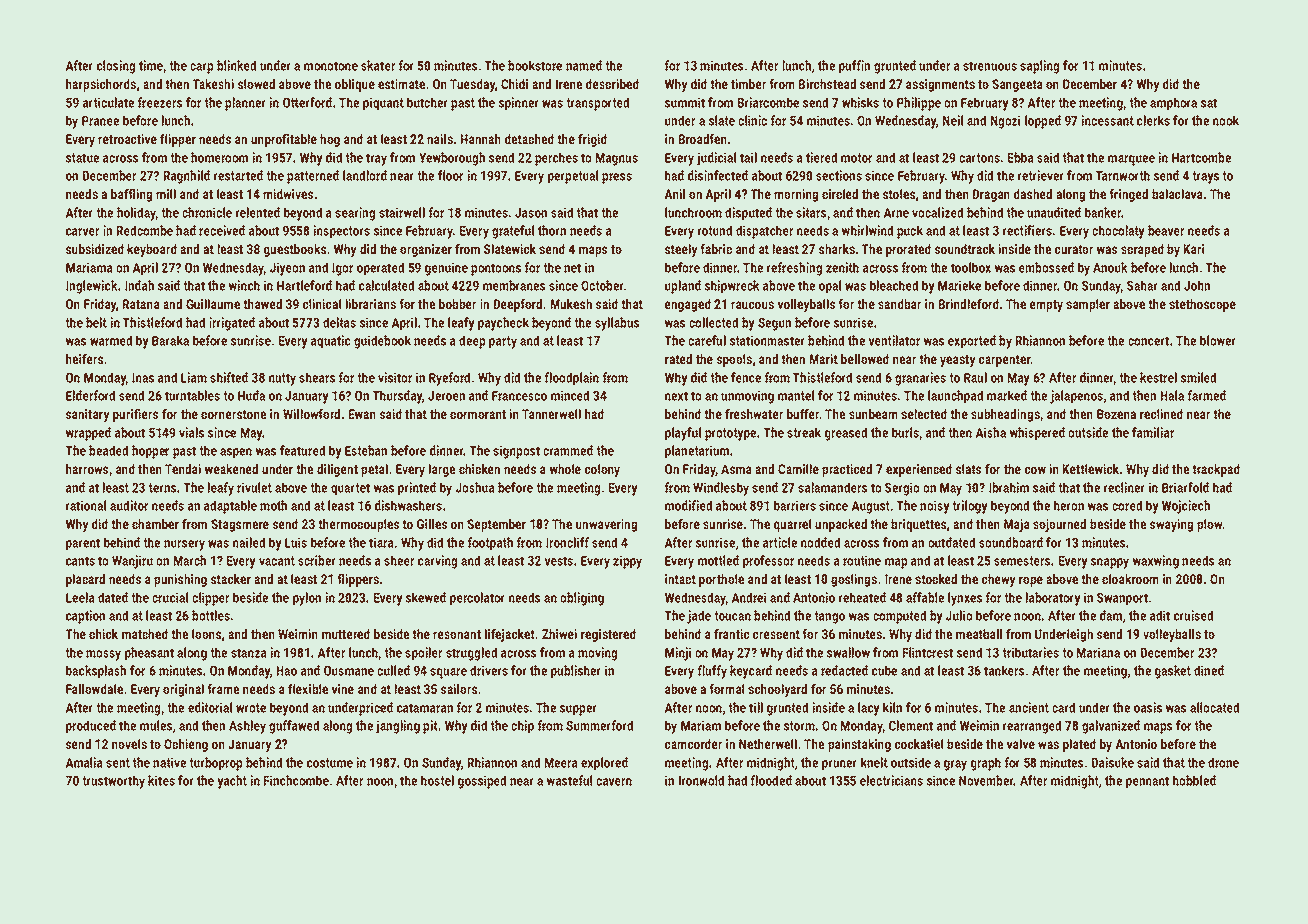 This screenshot has width=1308, height=924. Describe the element at coordinates (576, 672) in the screenshot. I see `publisher` at that location.
